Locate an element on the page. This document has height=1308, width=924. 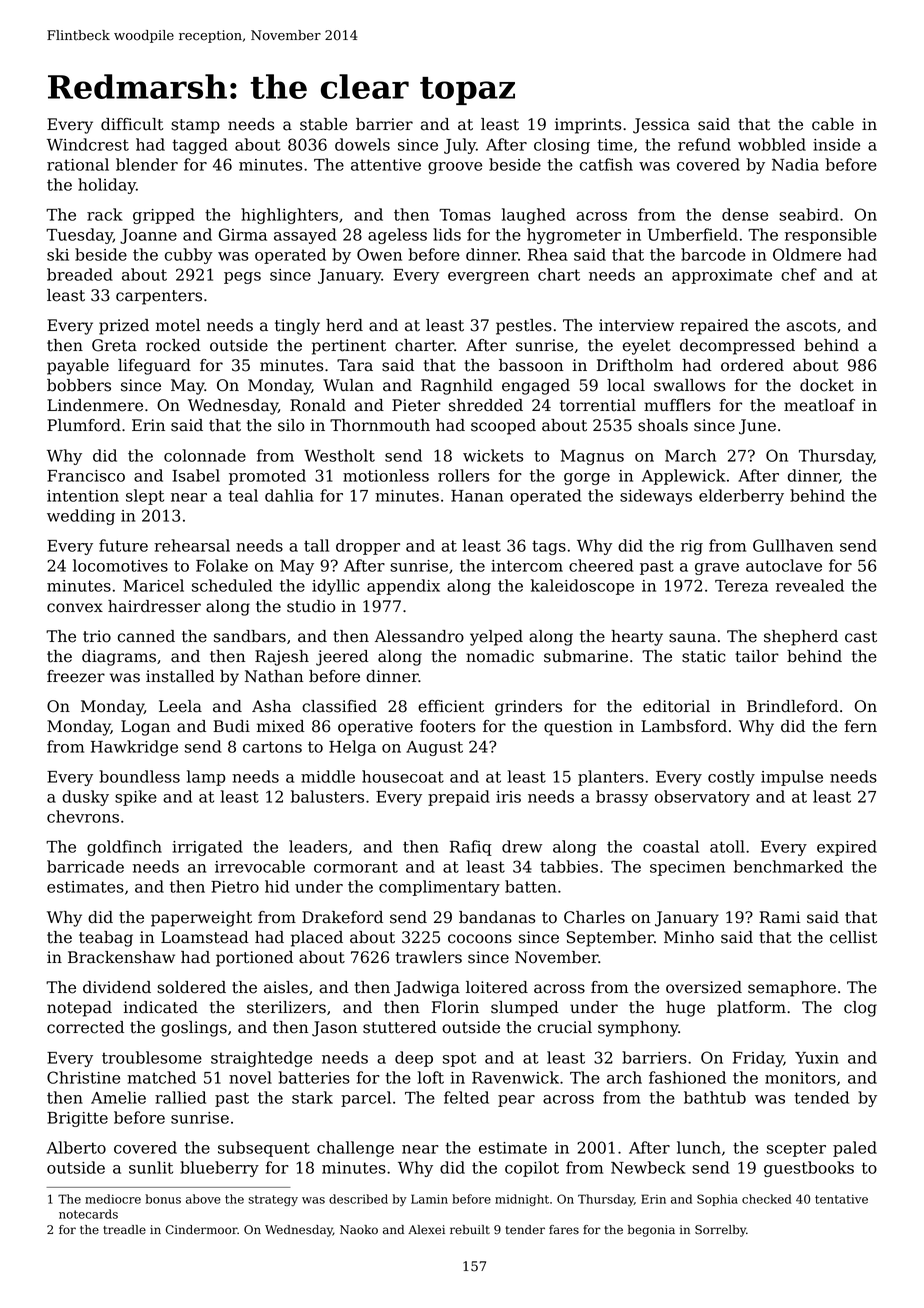
Tereza is located at coordinates (741, 586).
